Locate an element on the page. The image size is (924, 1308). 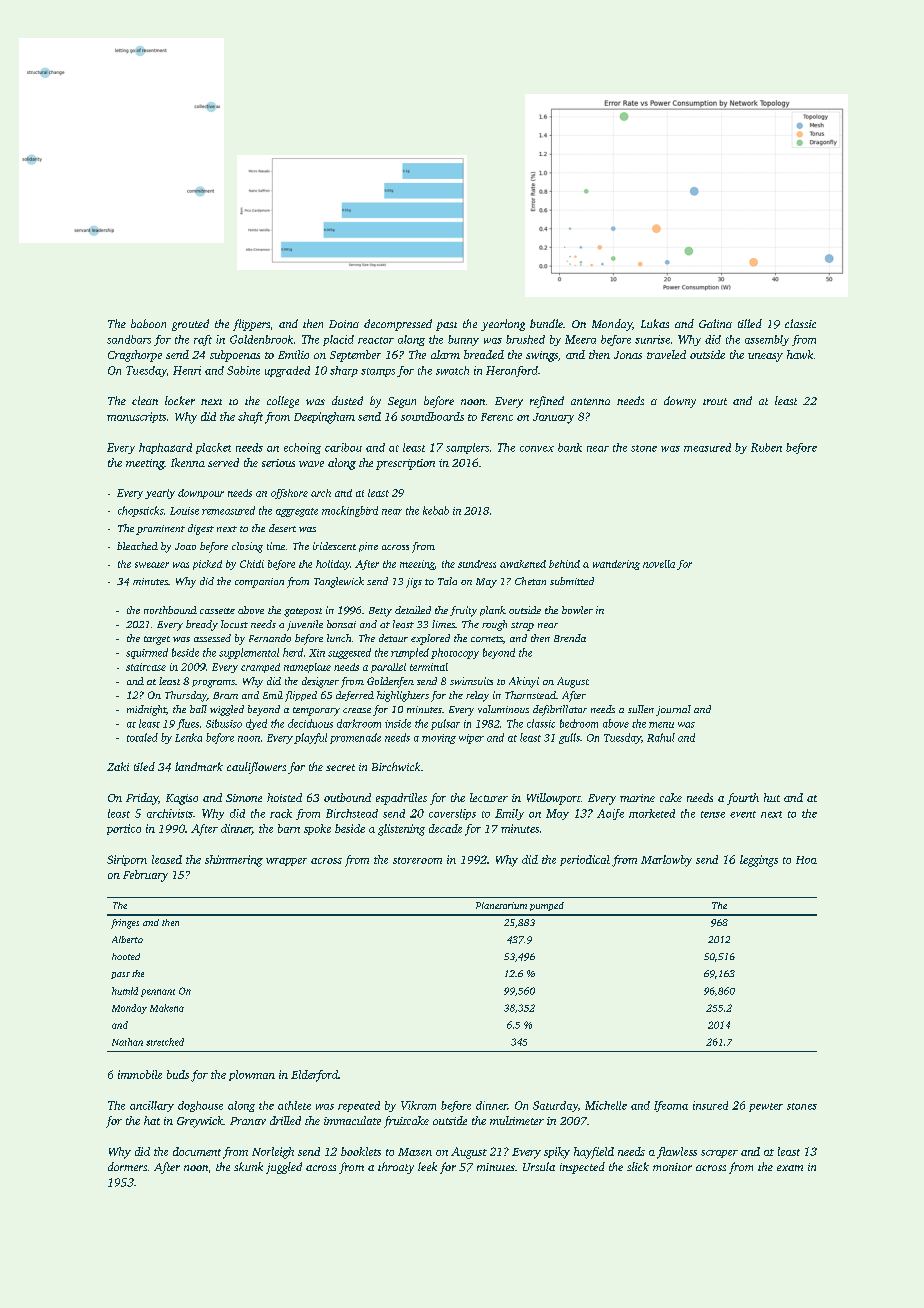
yearlong is located at coordinates (503, 325).
